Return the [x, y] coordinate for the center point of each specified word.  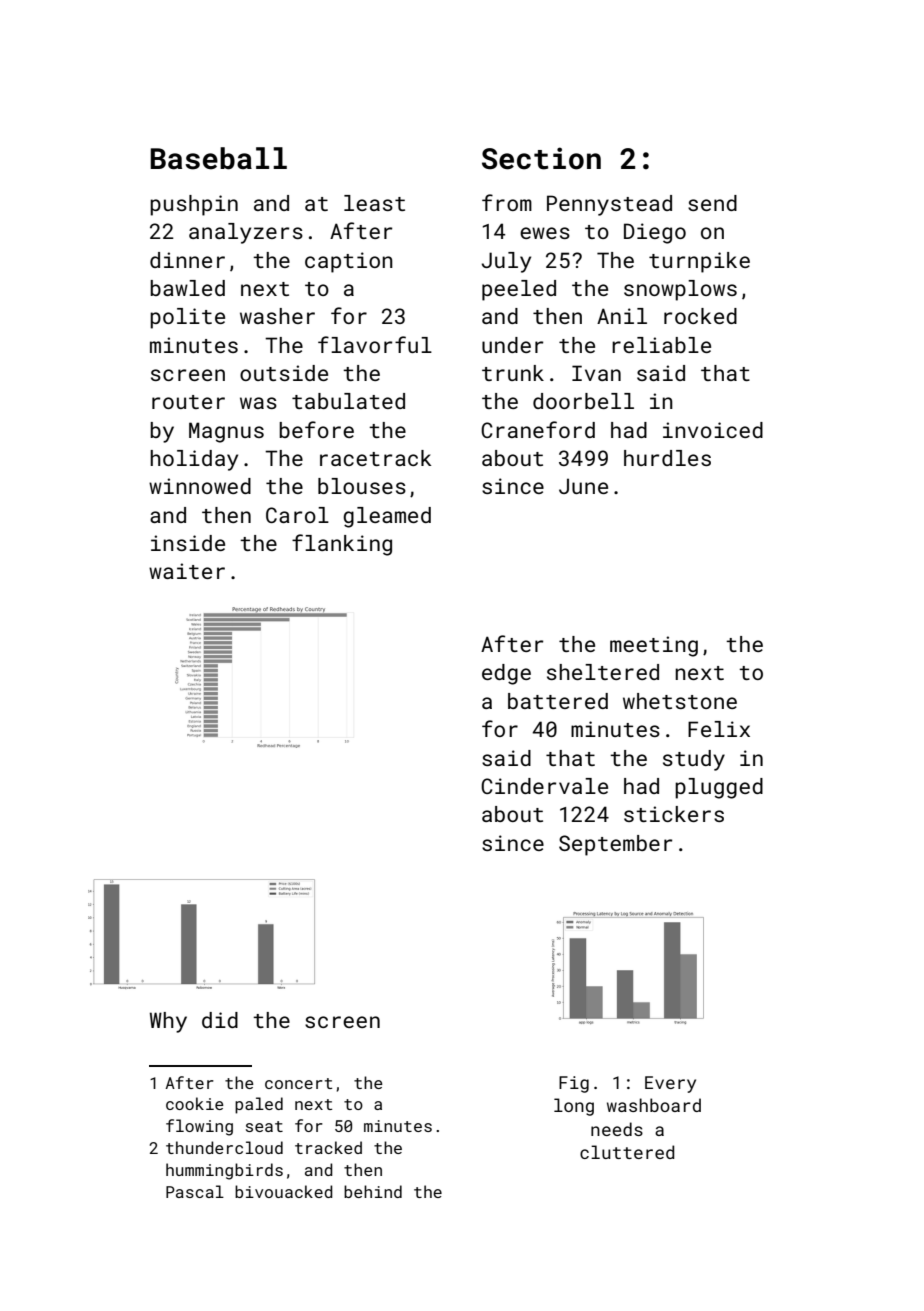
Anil [622, 316]
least [374, 203]
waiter [187, 571]
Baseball [218, 158]
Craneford [538, 429]
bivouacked [284, 1191]
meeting [654, 646]
